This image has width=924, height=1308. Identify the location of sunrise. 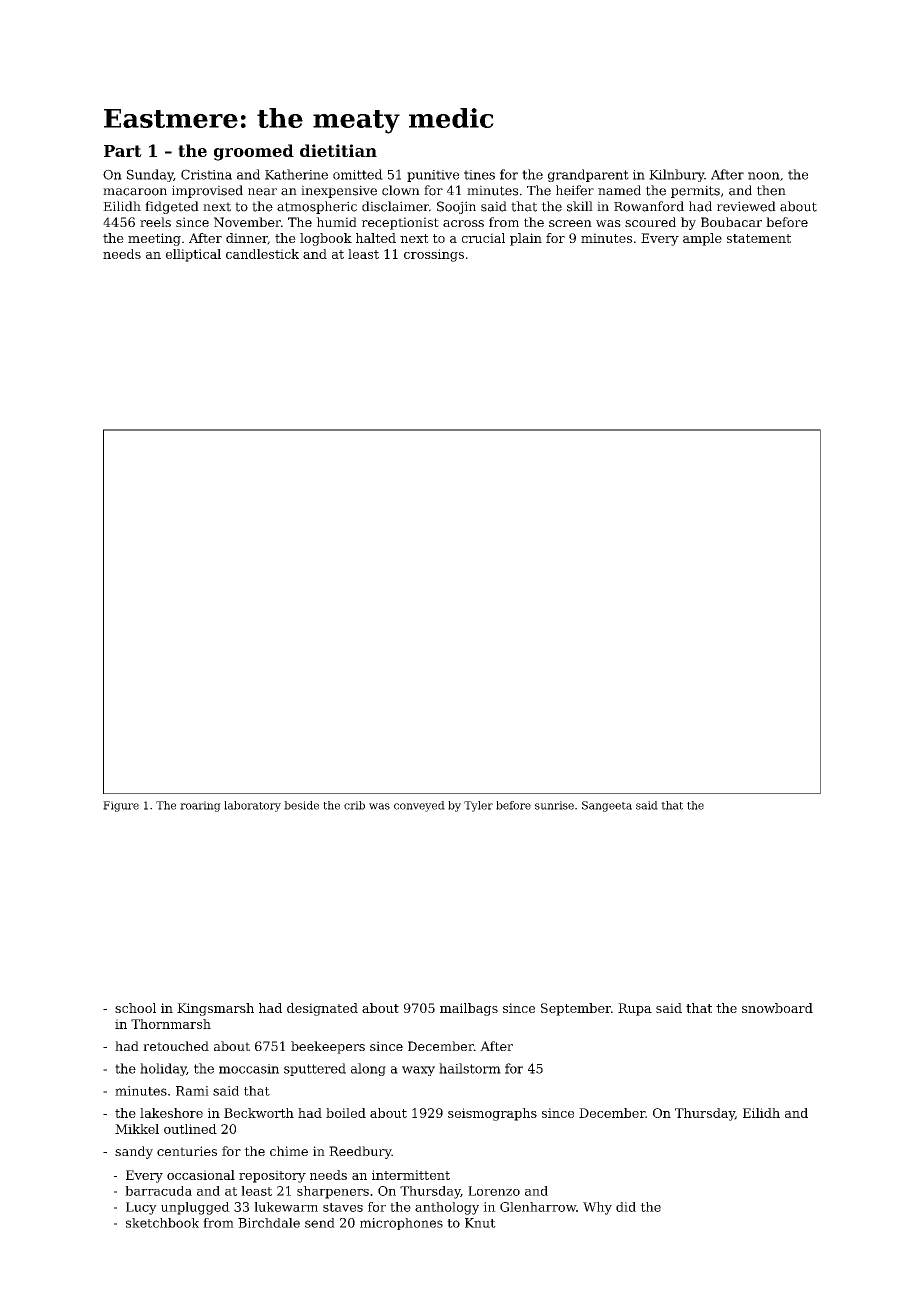
(554, 805).
